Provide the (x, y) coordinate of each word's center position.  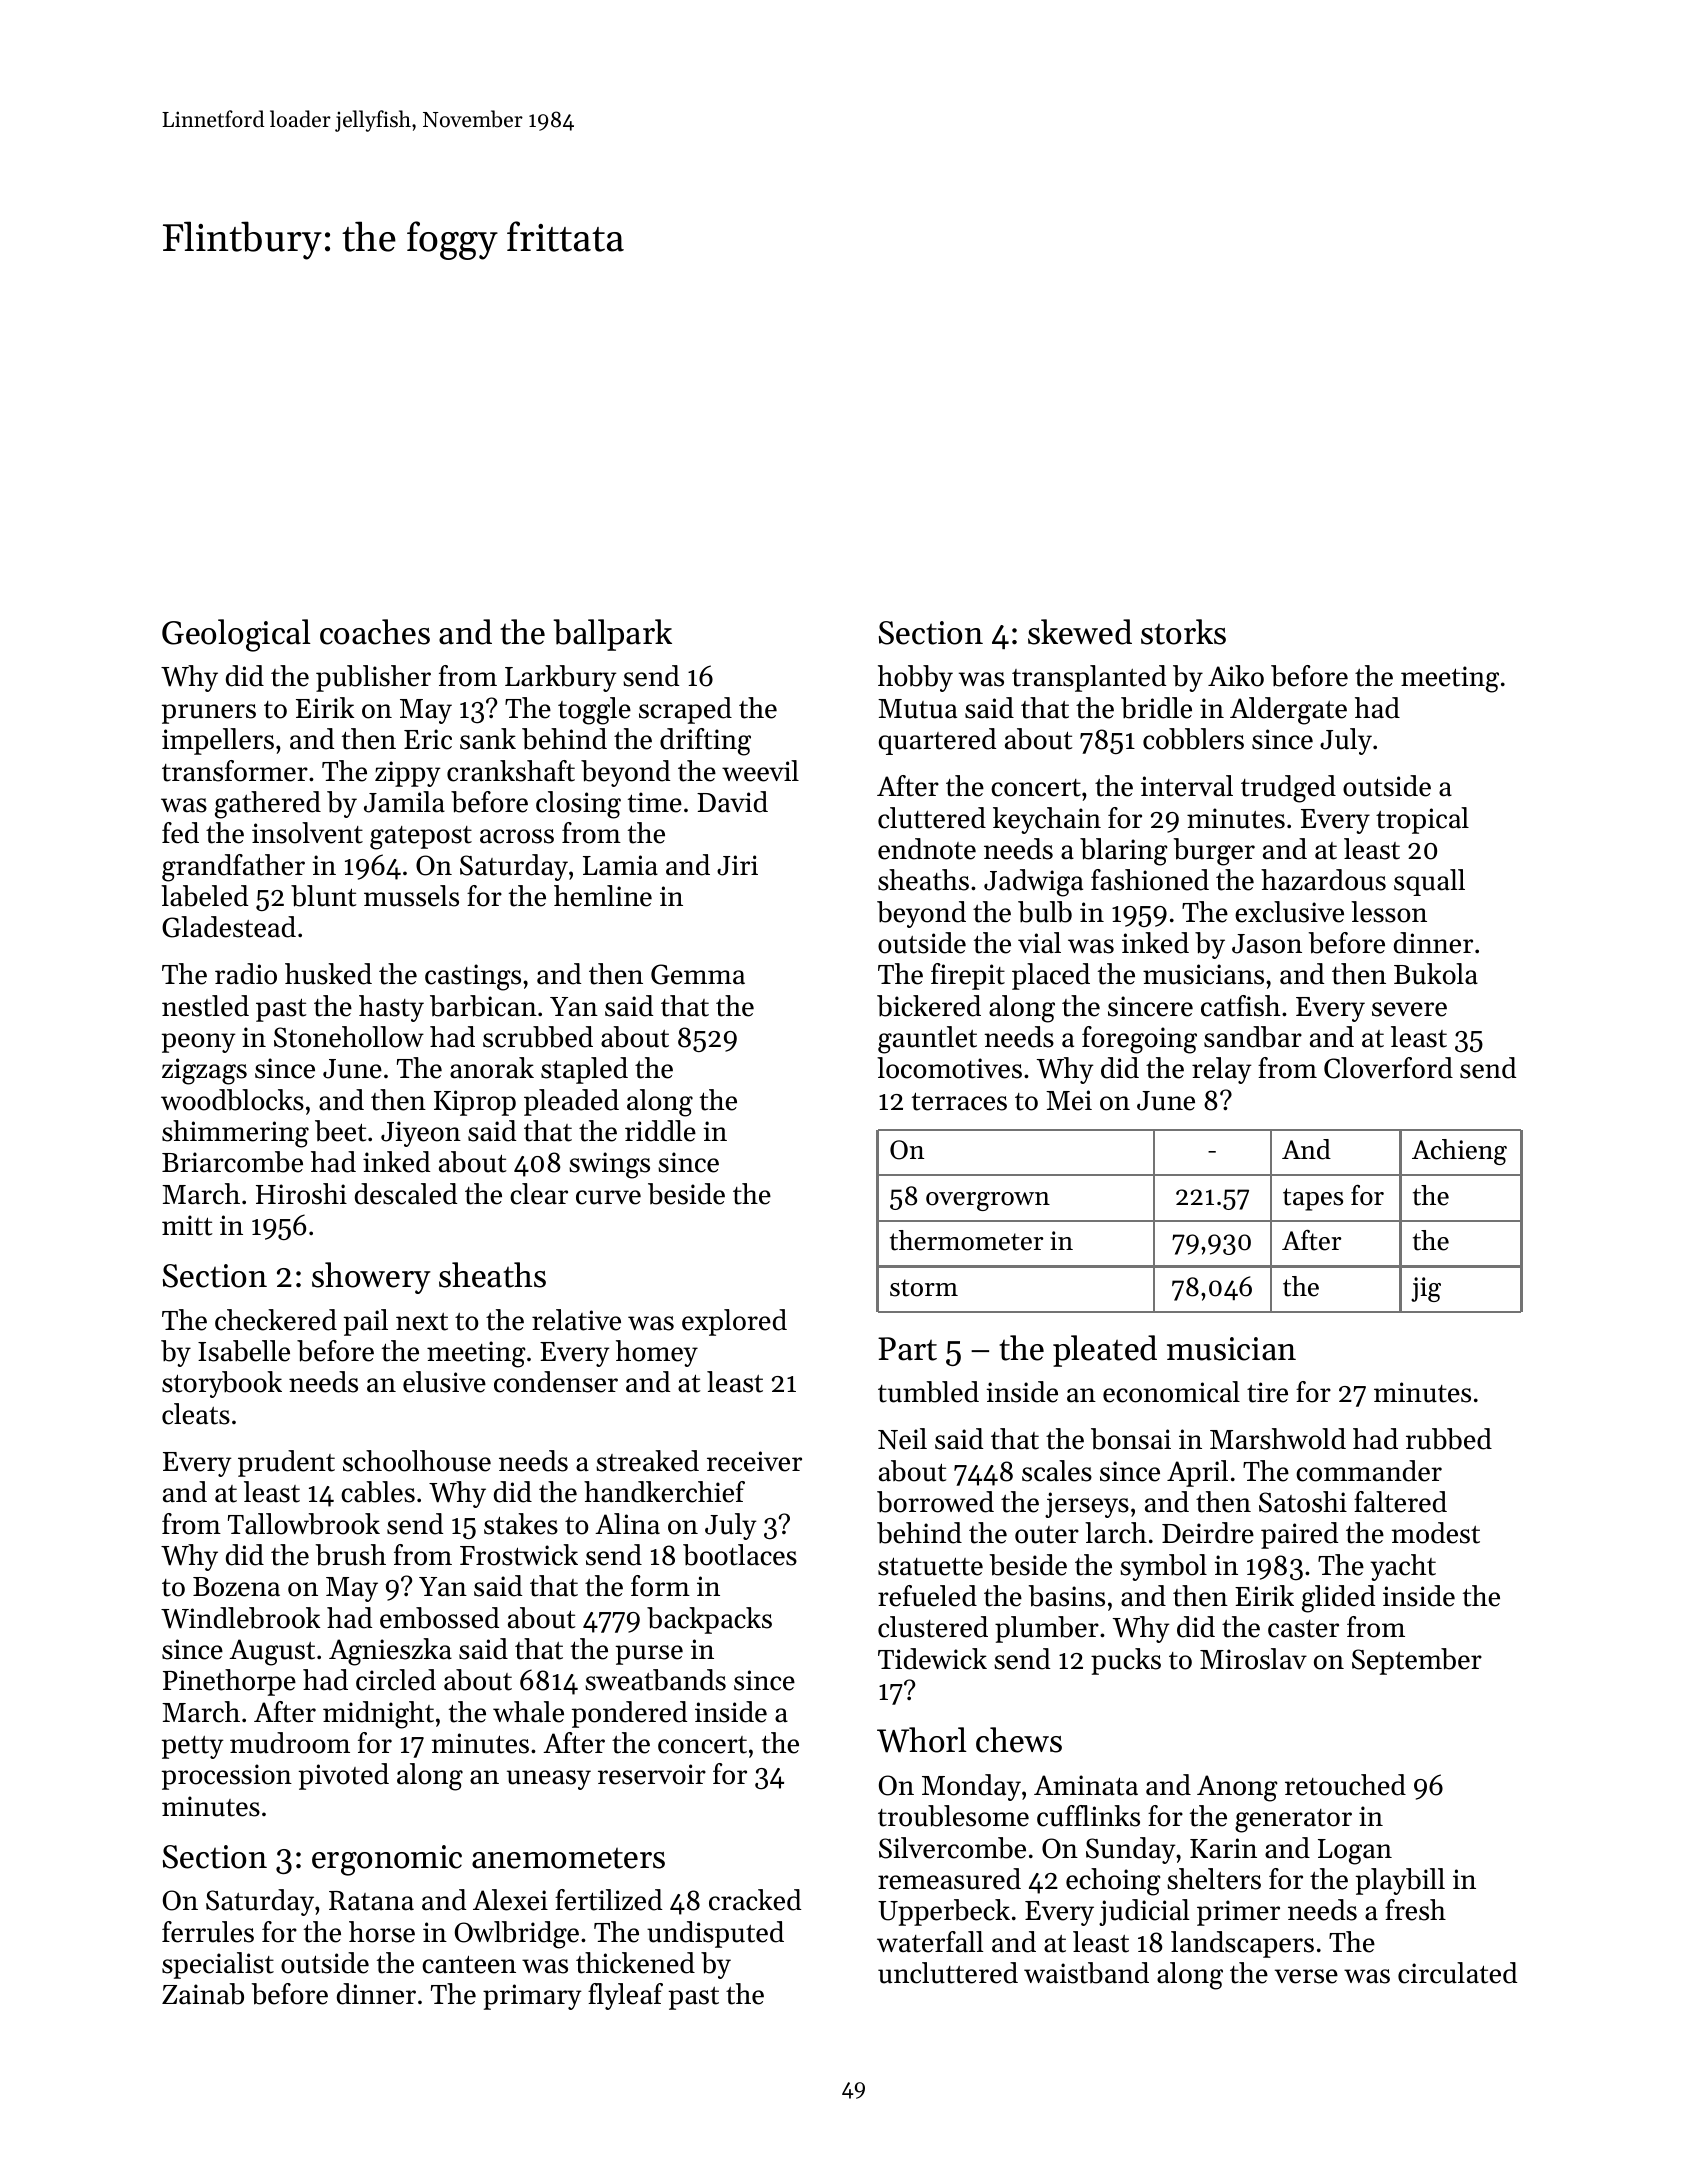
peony (199, 1043)
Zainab (203, 1994)
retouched (1345, 1785)
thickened (635, 1963)
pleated (1105, 1351)
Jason (1267, 944)
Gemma (698, 974)
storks (1183, 632)
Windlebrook (240, 1618)
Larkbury (561, 678)
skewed (1080, 632)
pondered (629, 1714)
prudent (286, 1463)
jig (1426, 1289)
